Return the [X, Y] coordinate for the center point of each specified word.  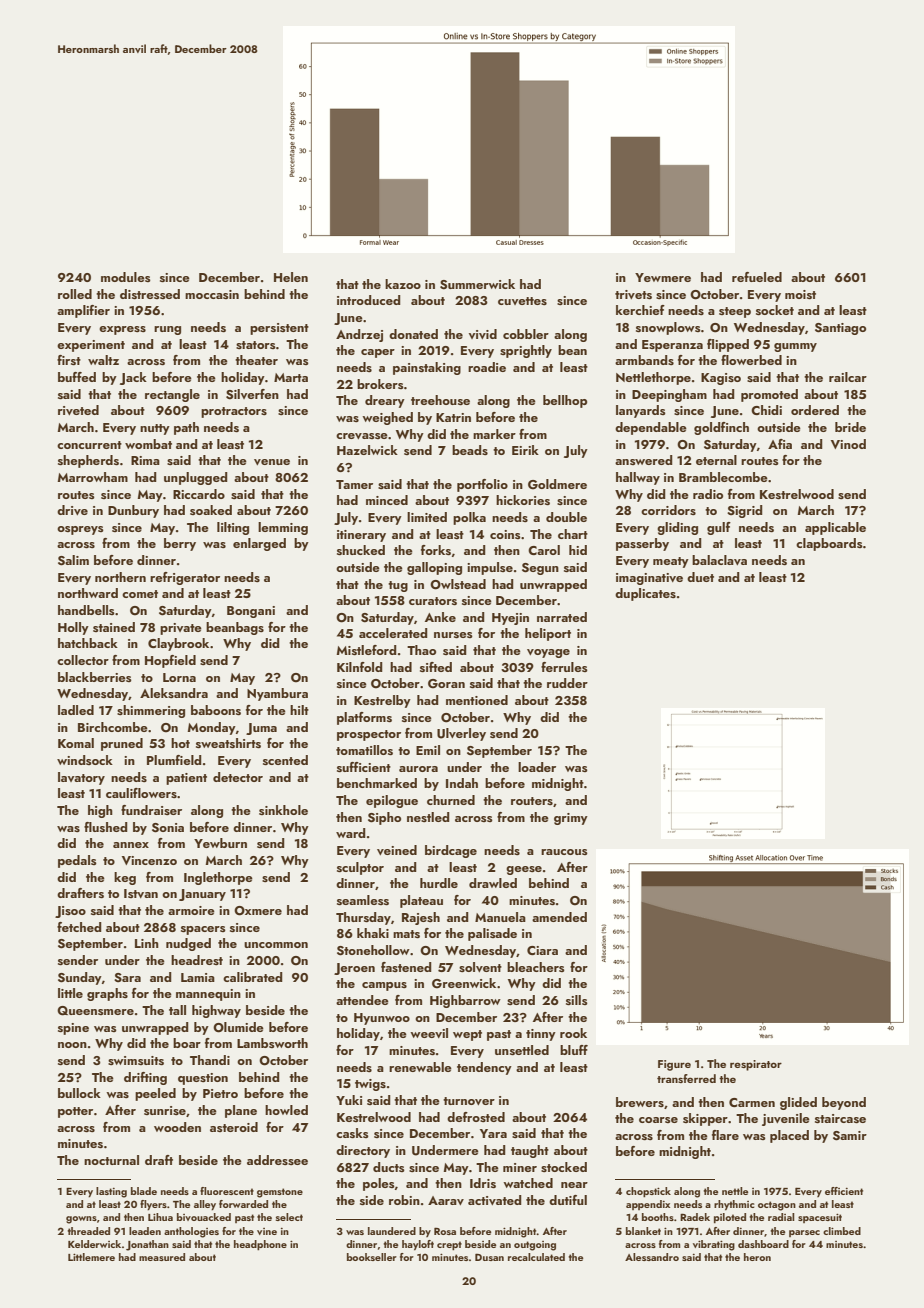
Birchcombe [113, 727]
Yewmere [663, 277]
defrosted [476, 1117]
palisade [492, 934]
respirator [756, 1065]
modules [126, 277]
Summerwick [477, 284]
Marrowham [93, 477]
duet [700, 577]
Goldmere [557, 484]
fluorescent [227, 1191]
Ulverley [461, 734]
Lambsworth [272, 1043]
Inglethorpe [218, 878]
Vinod [848, 444]
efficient [844, 1191]
